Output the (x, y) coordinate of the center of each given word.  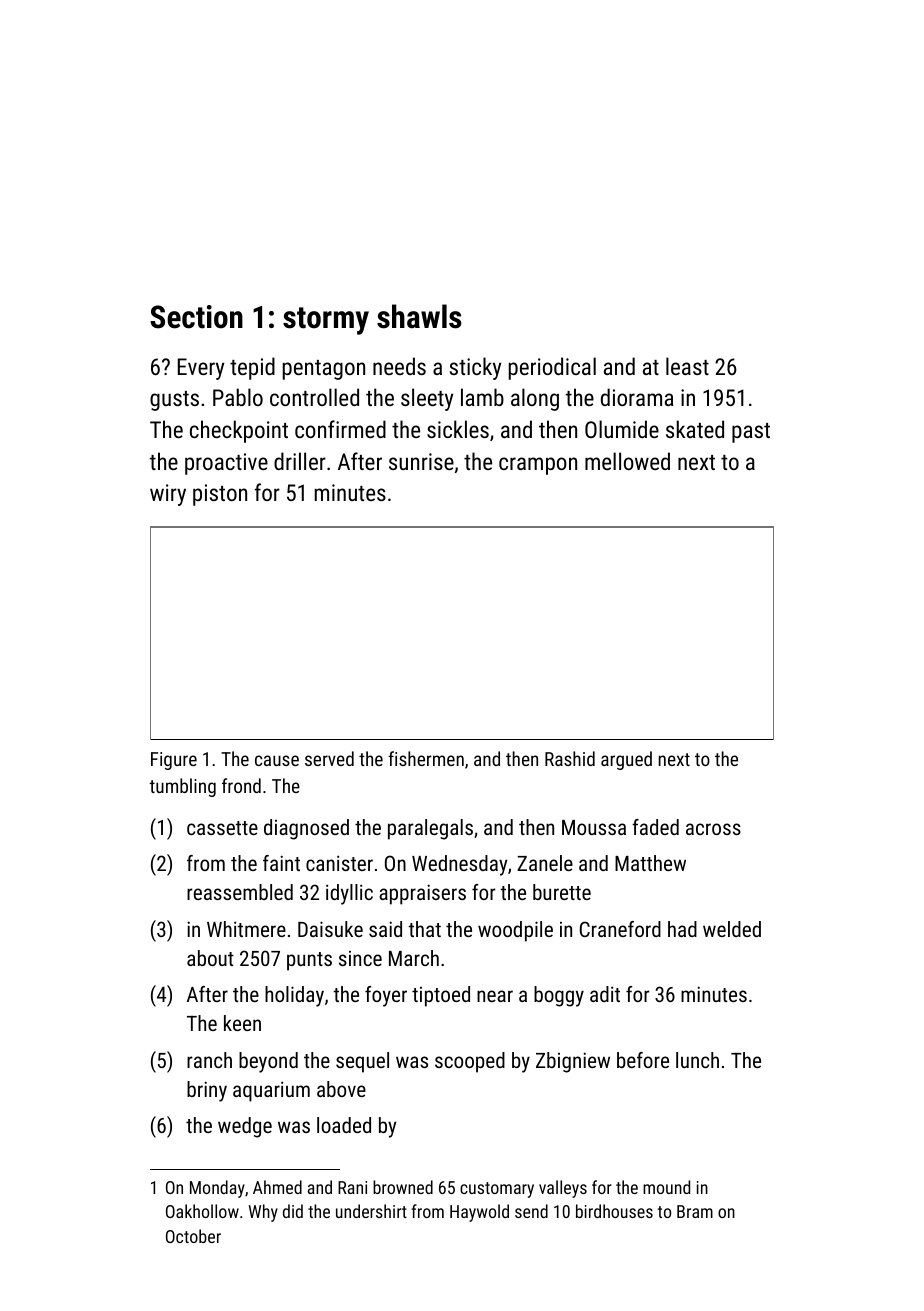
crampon (538, 466)
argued (626, 760)
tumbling (182, 787)
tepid (252, 368)
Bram (695, 1211)
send (531, 1211)
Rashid (570, 758)
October (193, 1236)
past (751, 433)
